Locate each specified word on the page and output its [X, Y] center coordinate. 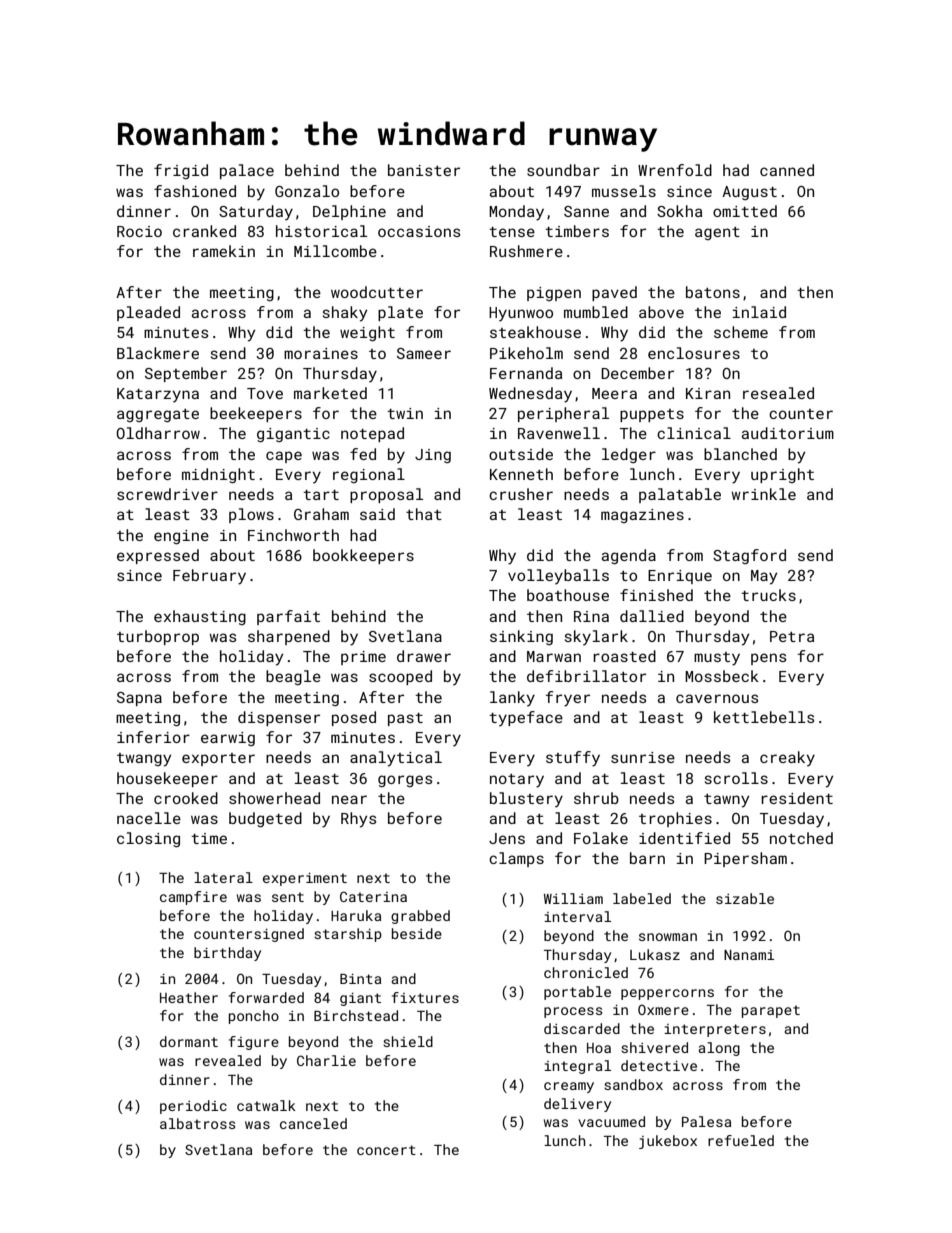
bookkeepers [363, 556]
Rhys [358, 820]
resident [797, 798]
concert [386, 1150]
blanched [740, 454]
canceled [313, 1123]
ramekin [224, 251]
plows [251, 515]
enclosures [694, 353]
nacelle [149, 818]
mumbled [596, 312]
